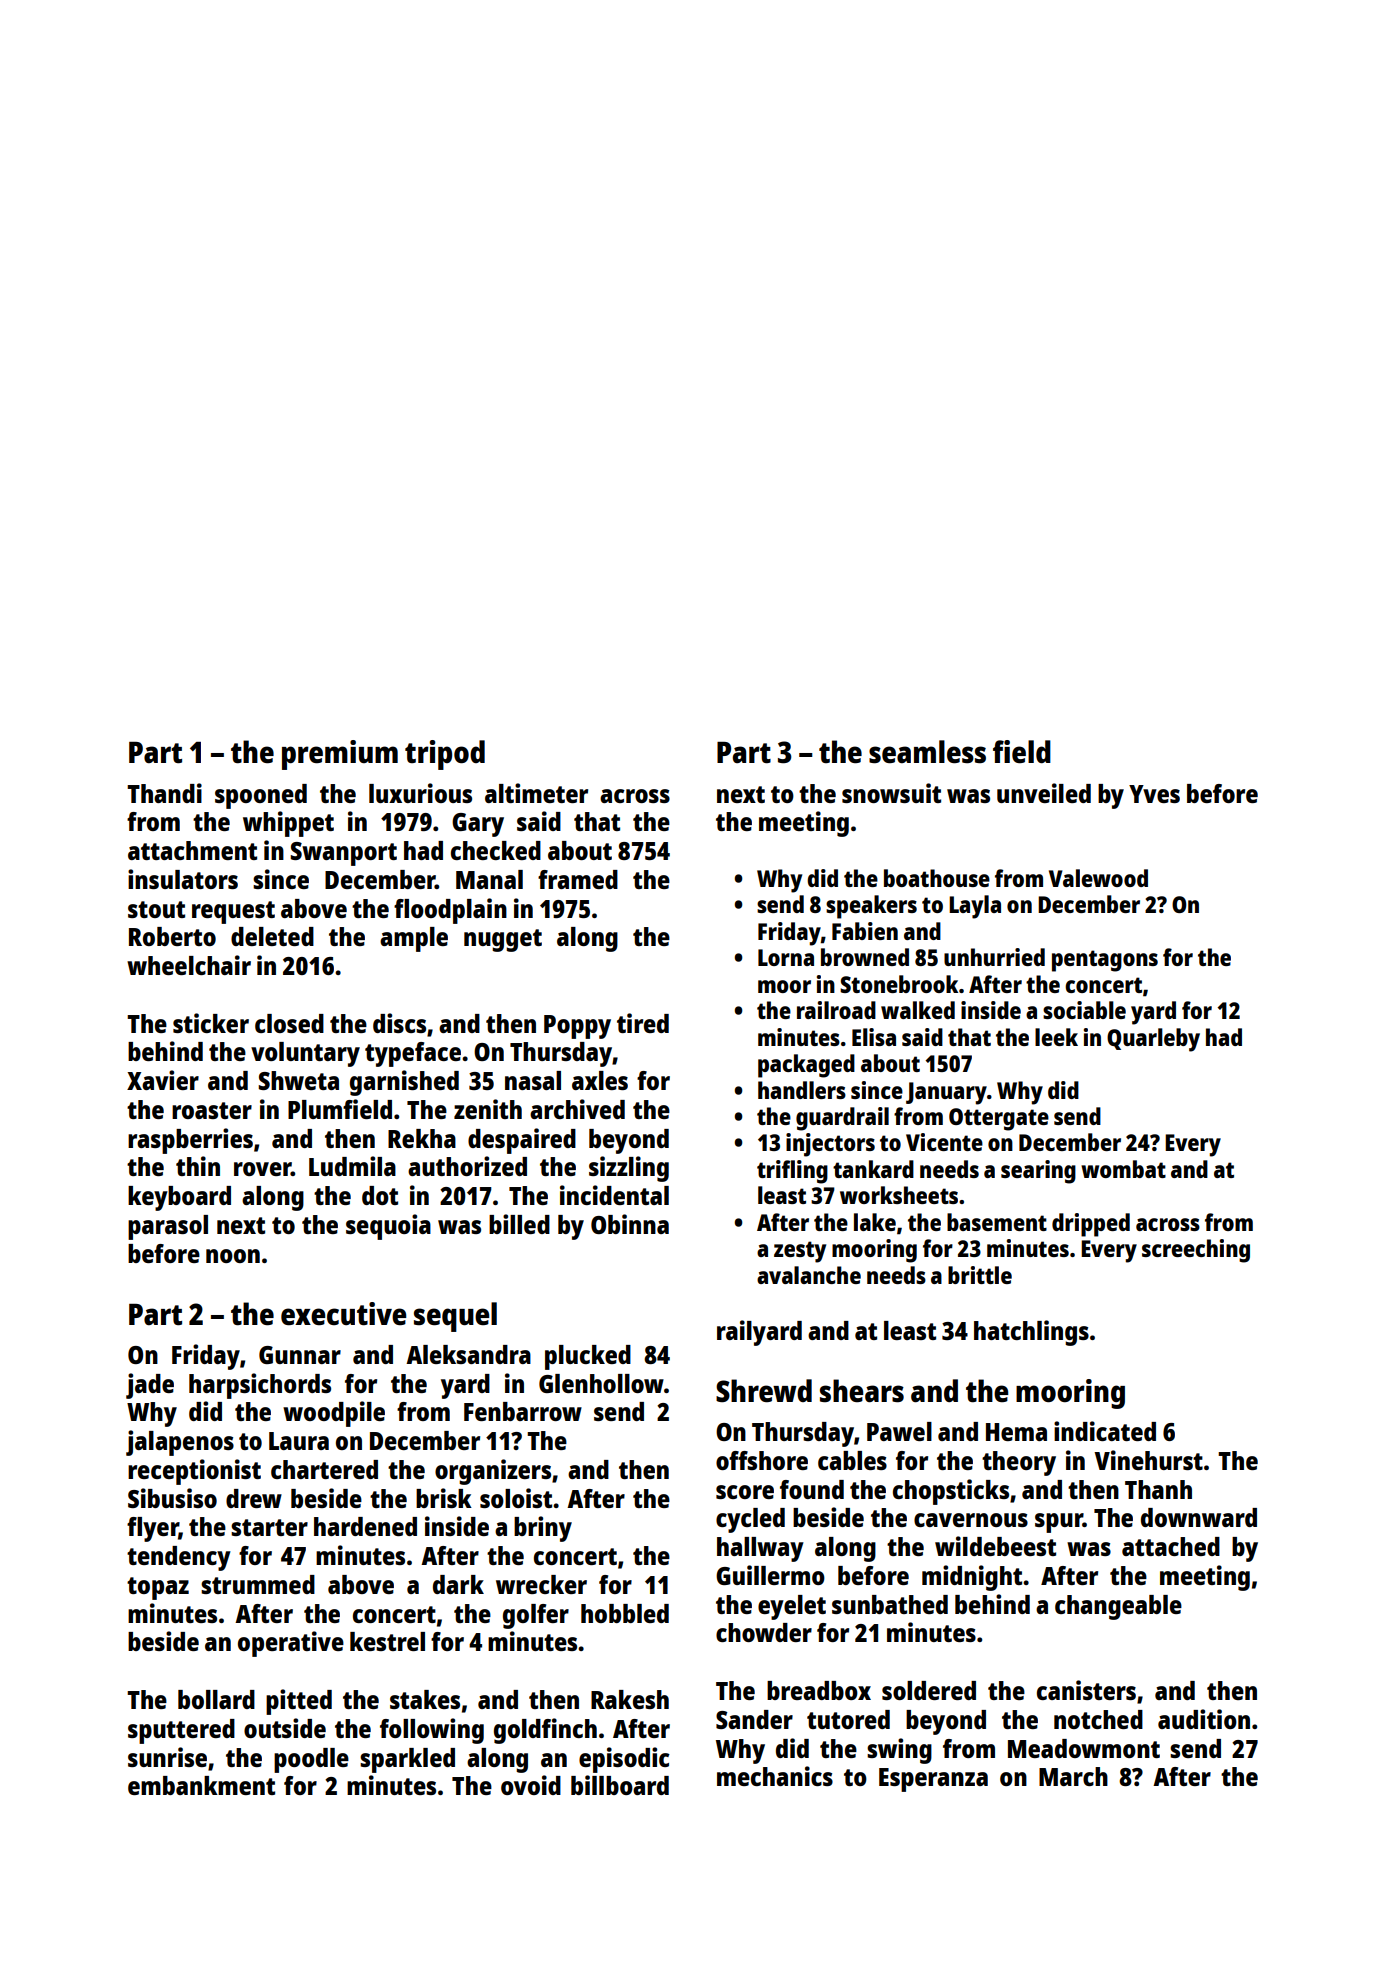 The height and width of the page is (1969, 1386). What do you see at coordinates (1091, 1225) in the page?
I see `dripped` at bounding box center [1091, 1225].
